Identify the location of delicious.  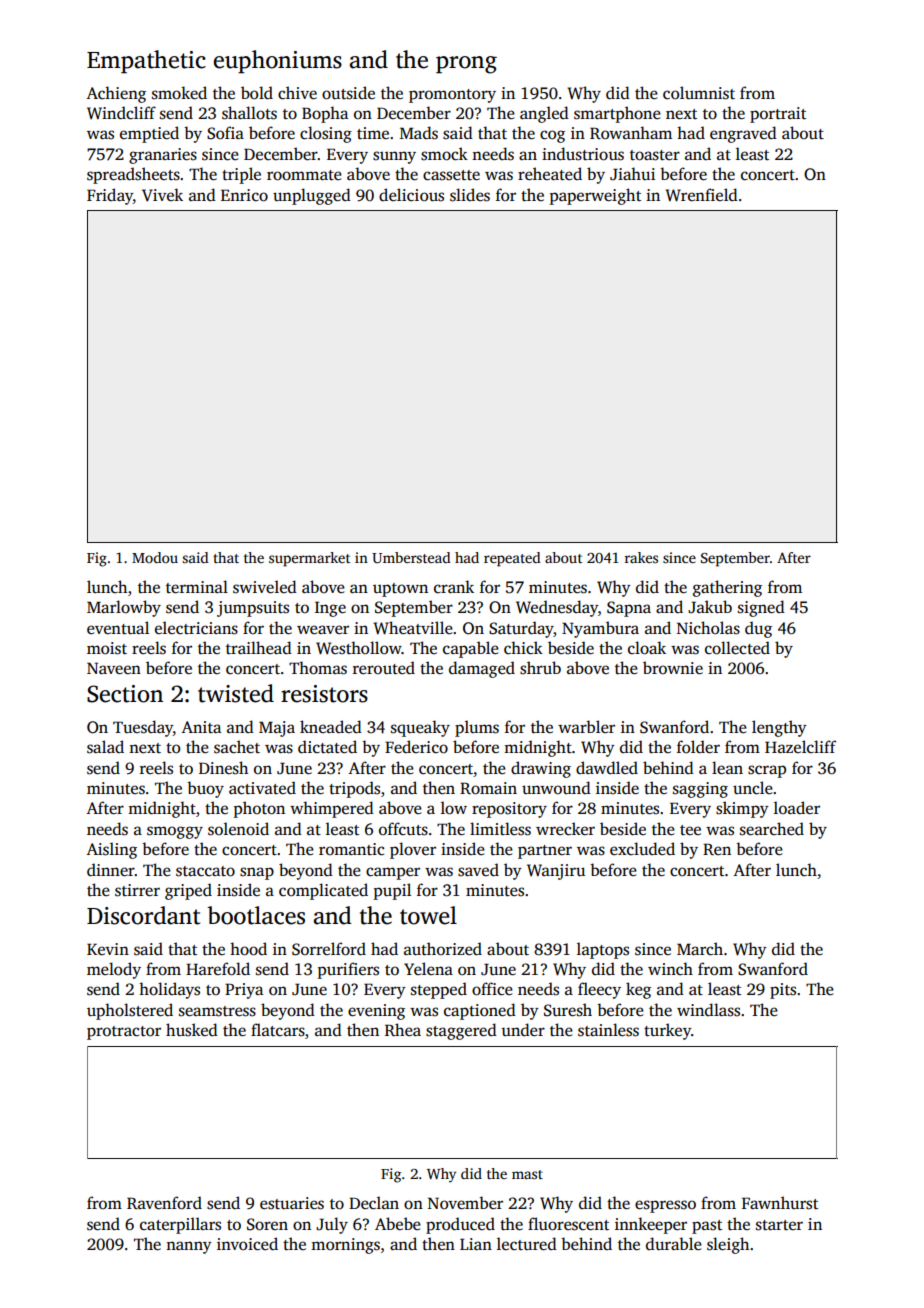
(411, 195).
